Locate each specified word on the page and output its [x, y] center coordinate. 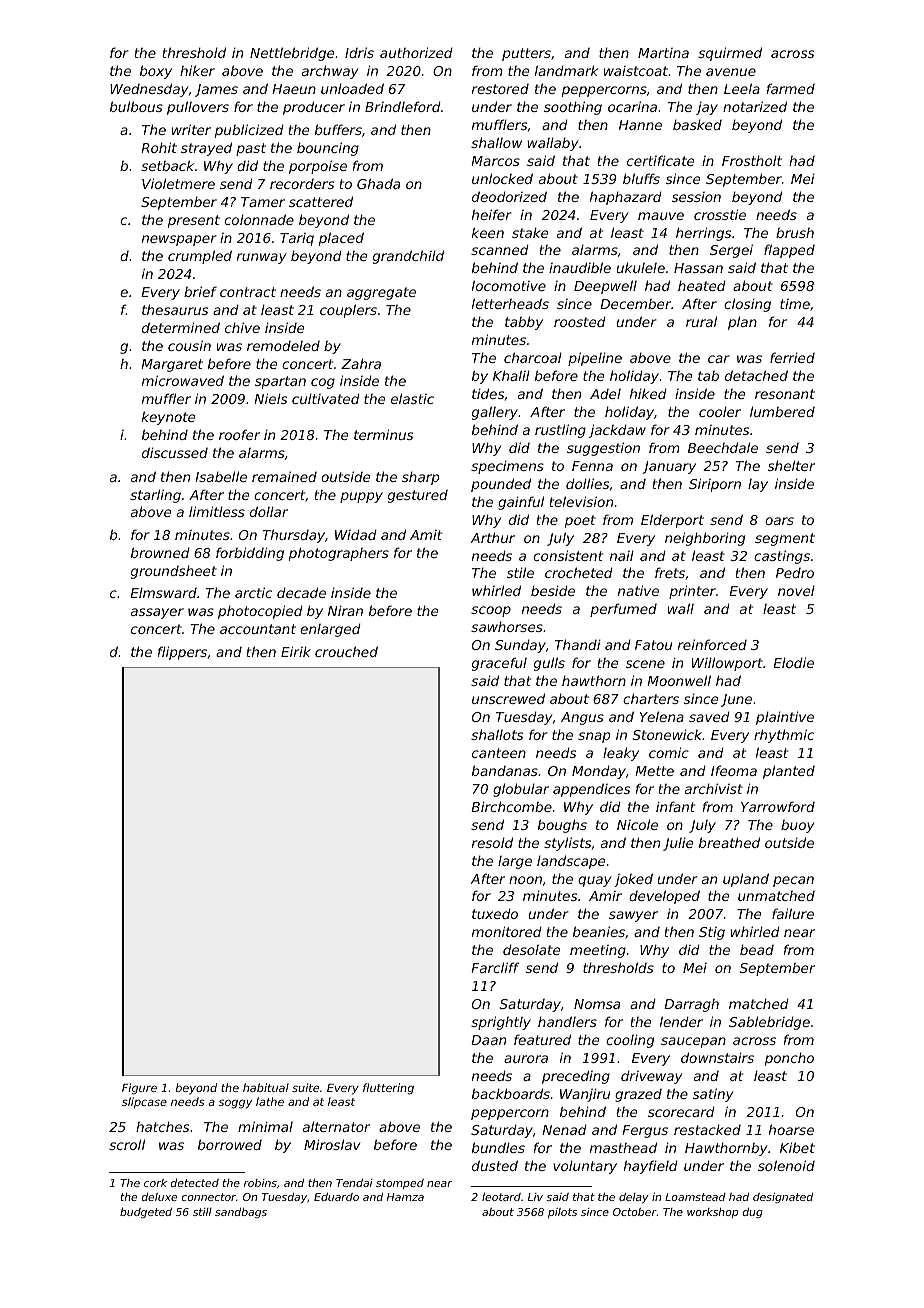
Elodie [793, 662]
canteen [499, 753]
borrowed [230, 1144]
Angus [582, 718]
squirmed [730, 54]
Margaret [172, 365]
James [216, 90]
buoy [797, 826]
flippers [182, 653]
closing [747, 305]
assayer [157, 613]
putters [526, 54]
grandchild [408, 257]
